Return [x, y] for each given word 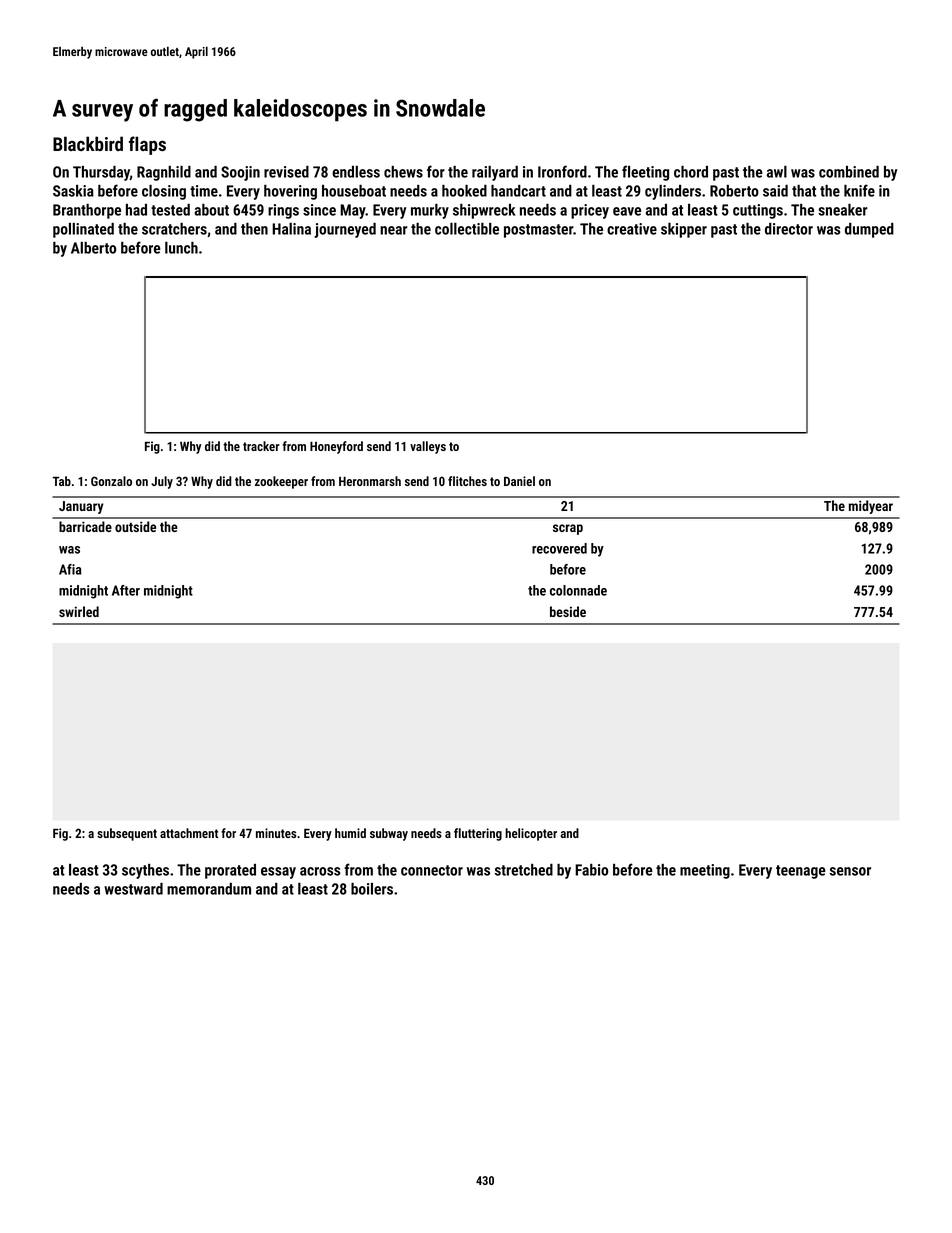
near [394, 230]
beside [568, 611]
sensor [850, 871]
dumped [869, 230]
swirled [79, 611]
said [775, 191]
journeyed [345, 230]
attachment [189, 833]
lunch [181, 248]
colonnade [578, 590]
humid [350, 833]
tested [170, 210]
